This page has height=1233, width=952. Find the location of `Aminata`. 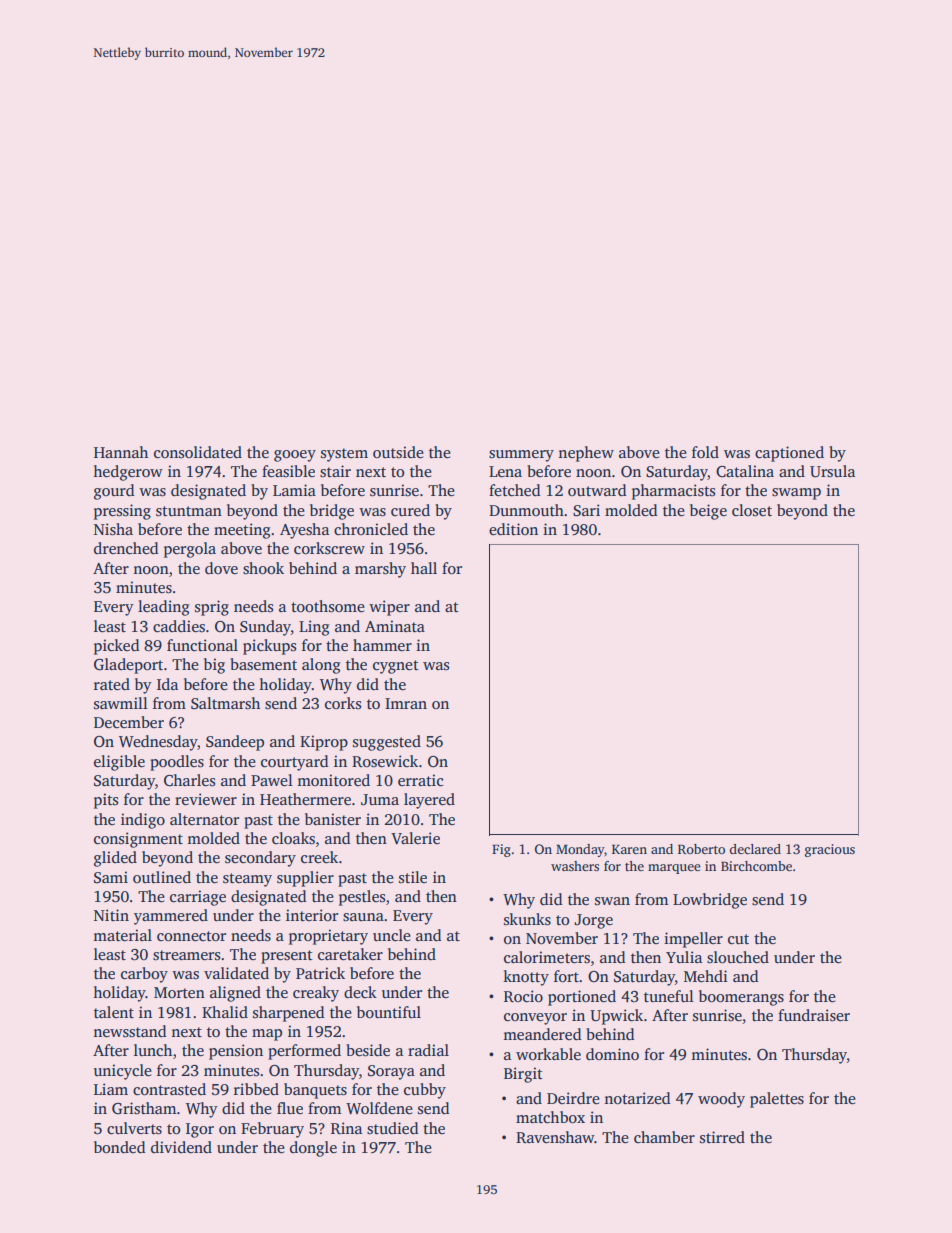

Aminata is located at coordinates (395, 626).
